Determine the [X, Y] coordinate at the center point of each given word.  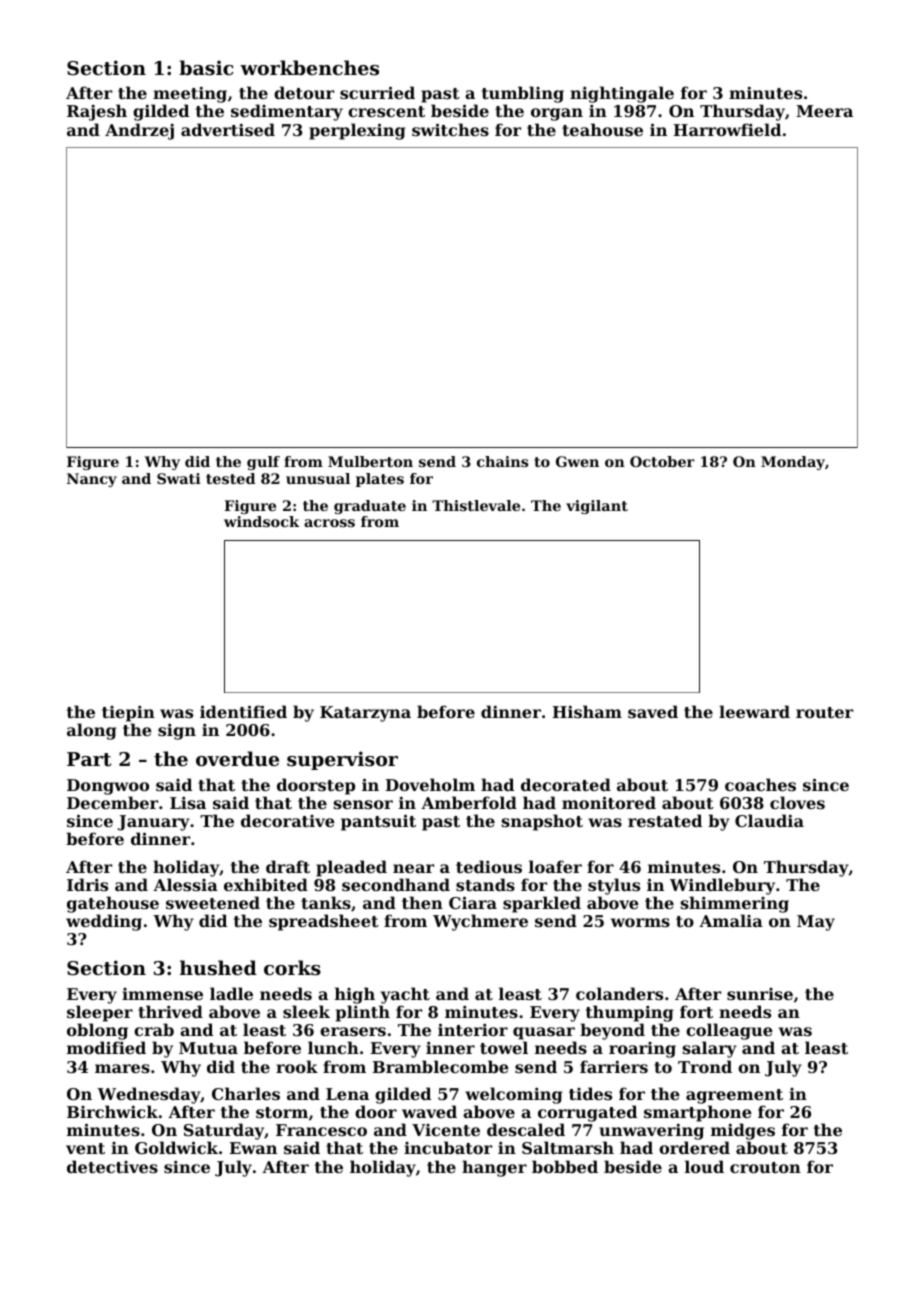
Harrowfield [727, 129]
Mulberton [370, 461]
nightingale [622, 94]
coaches [760, 784]
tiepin [128, 713]
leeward [754, 711]
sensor [363, 804]
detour [304, 92]
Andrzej [139, 131]
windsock [261, 521]
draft [288, 866]
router [824, 712]
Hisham [587, 711]
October [662, 461]
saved [653, 711]
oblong [97, 1032]
